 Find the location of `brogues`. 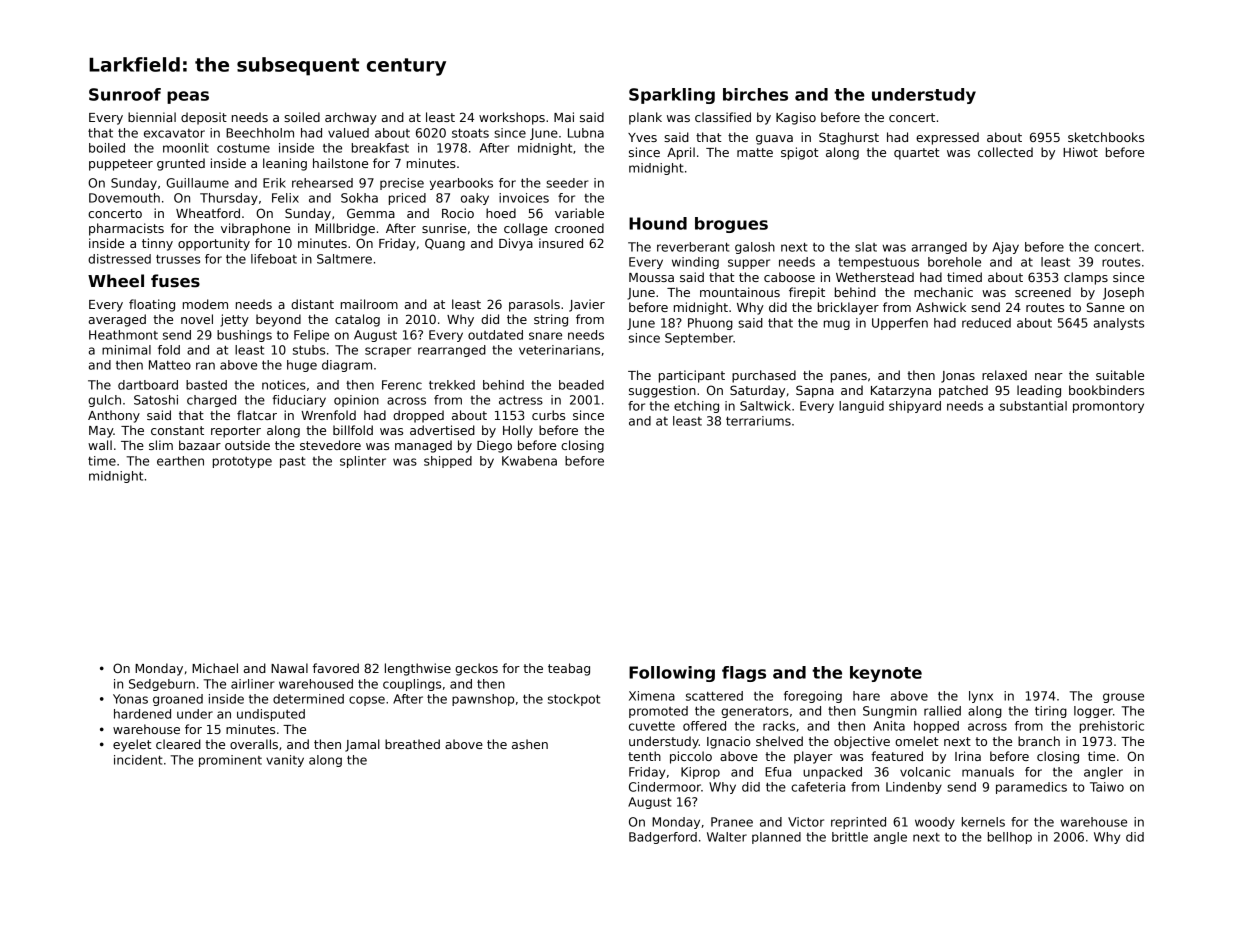

brogues is located at coordinates (731, 225).
